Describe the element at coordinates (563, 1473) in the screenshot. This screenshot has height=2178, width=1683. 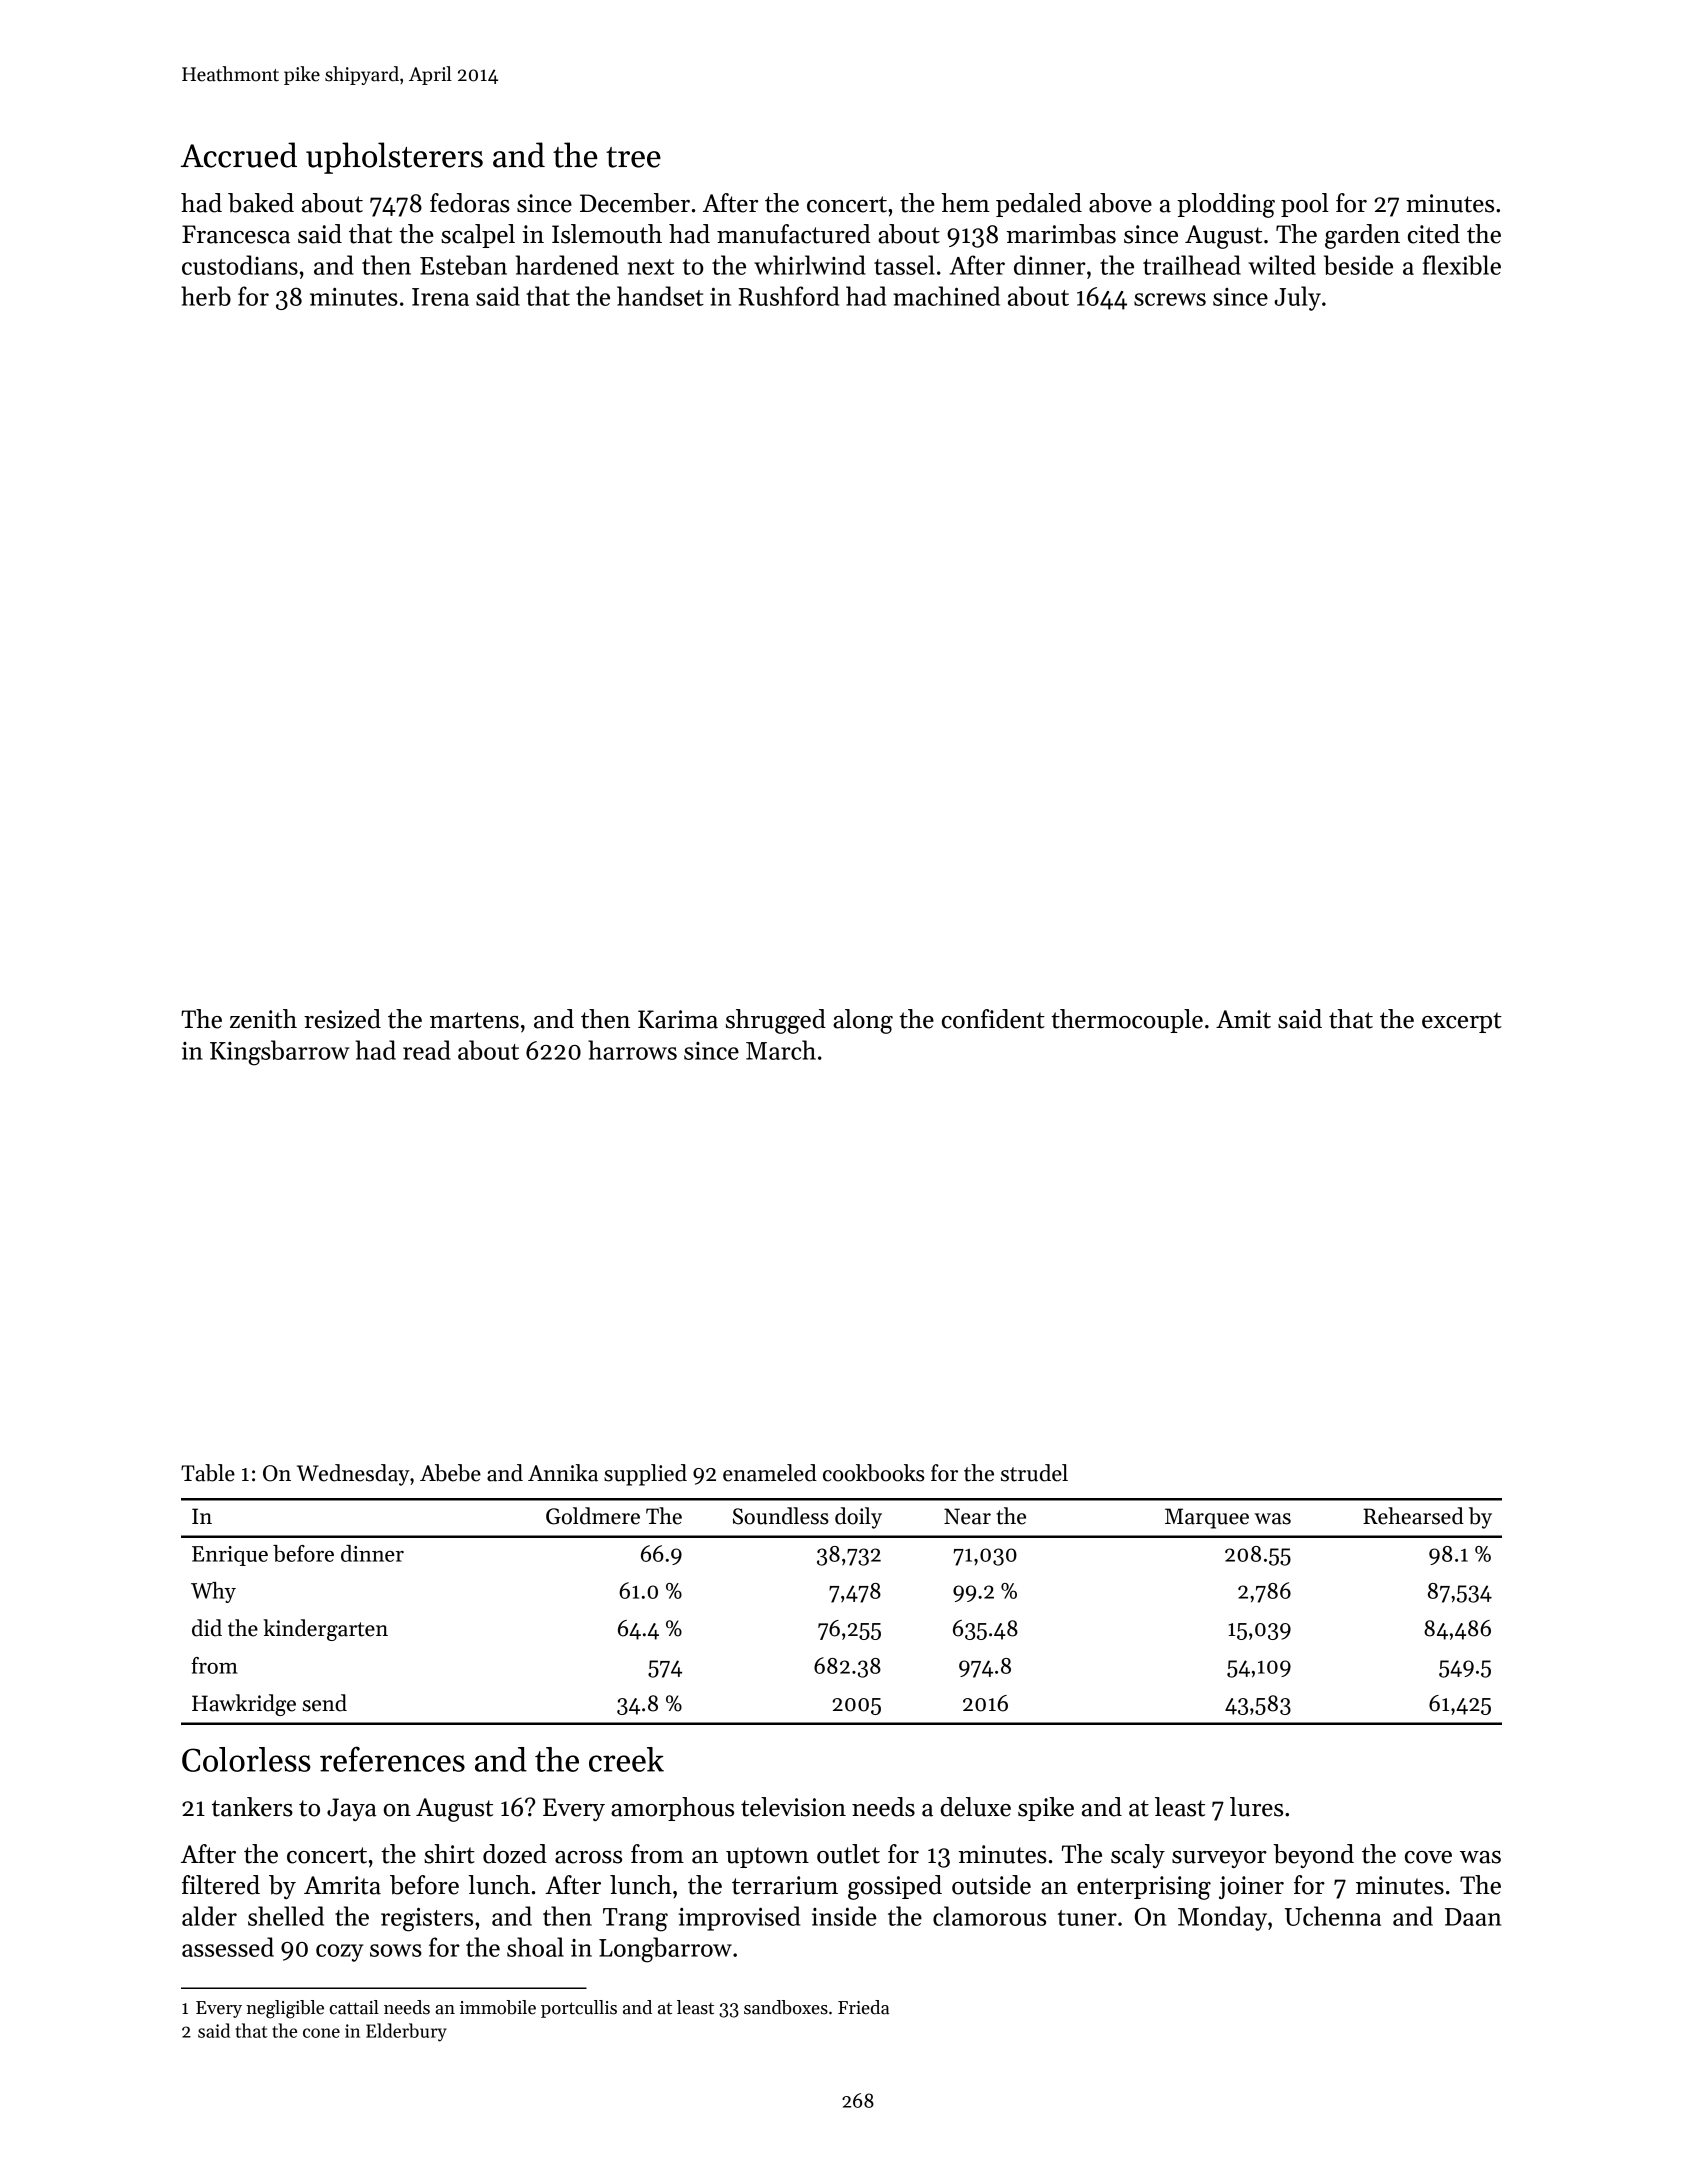
I see `Annika` at that location.
